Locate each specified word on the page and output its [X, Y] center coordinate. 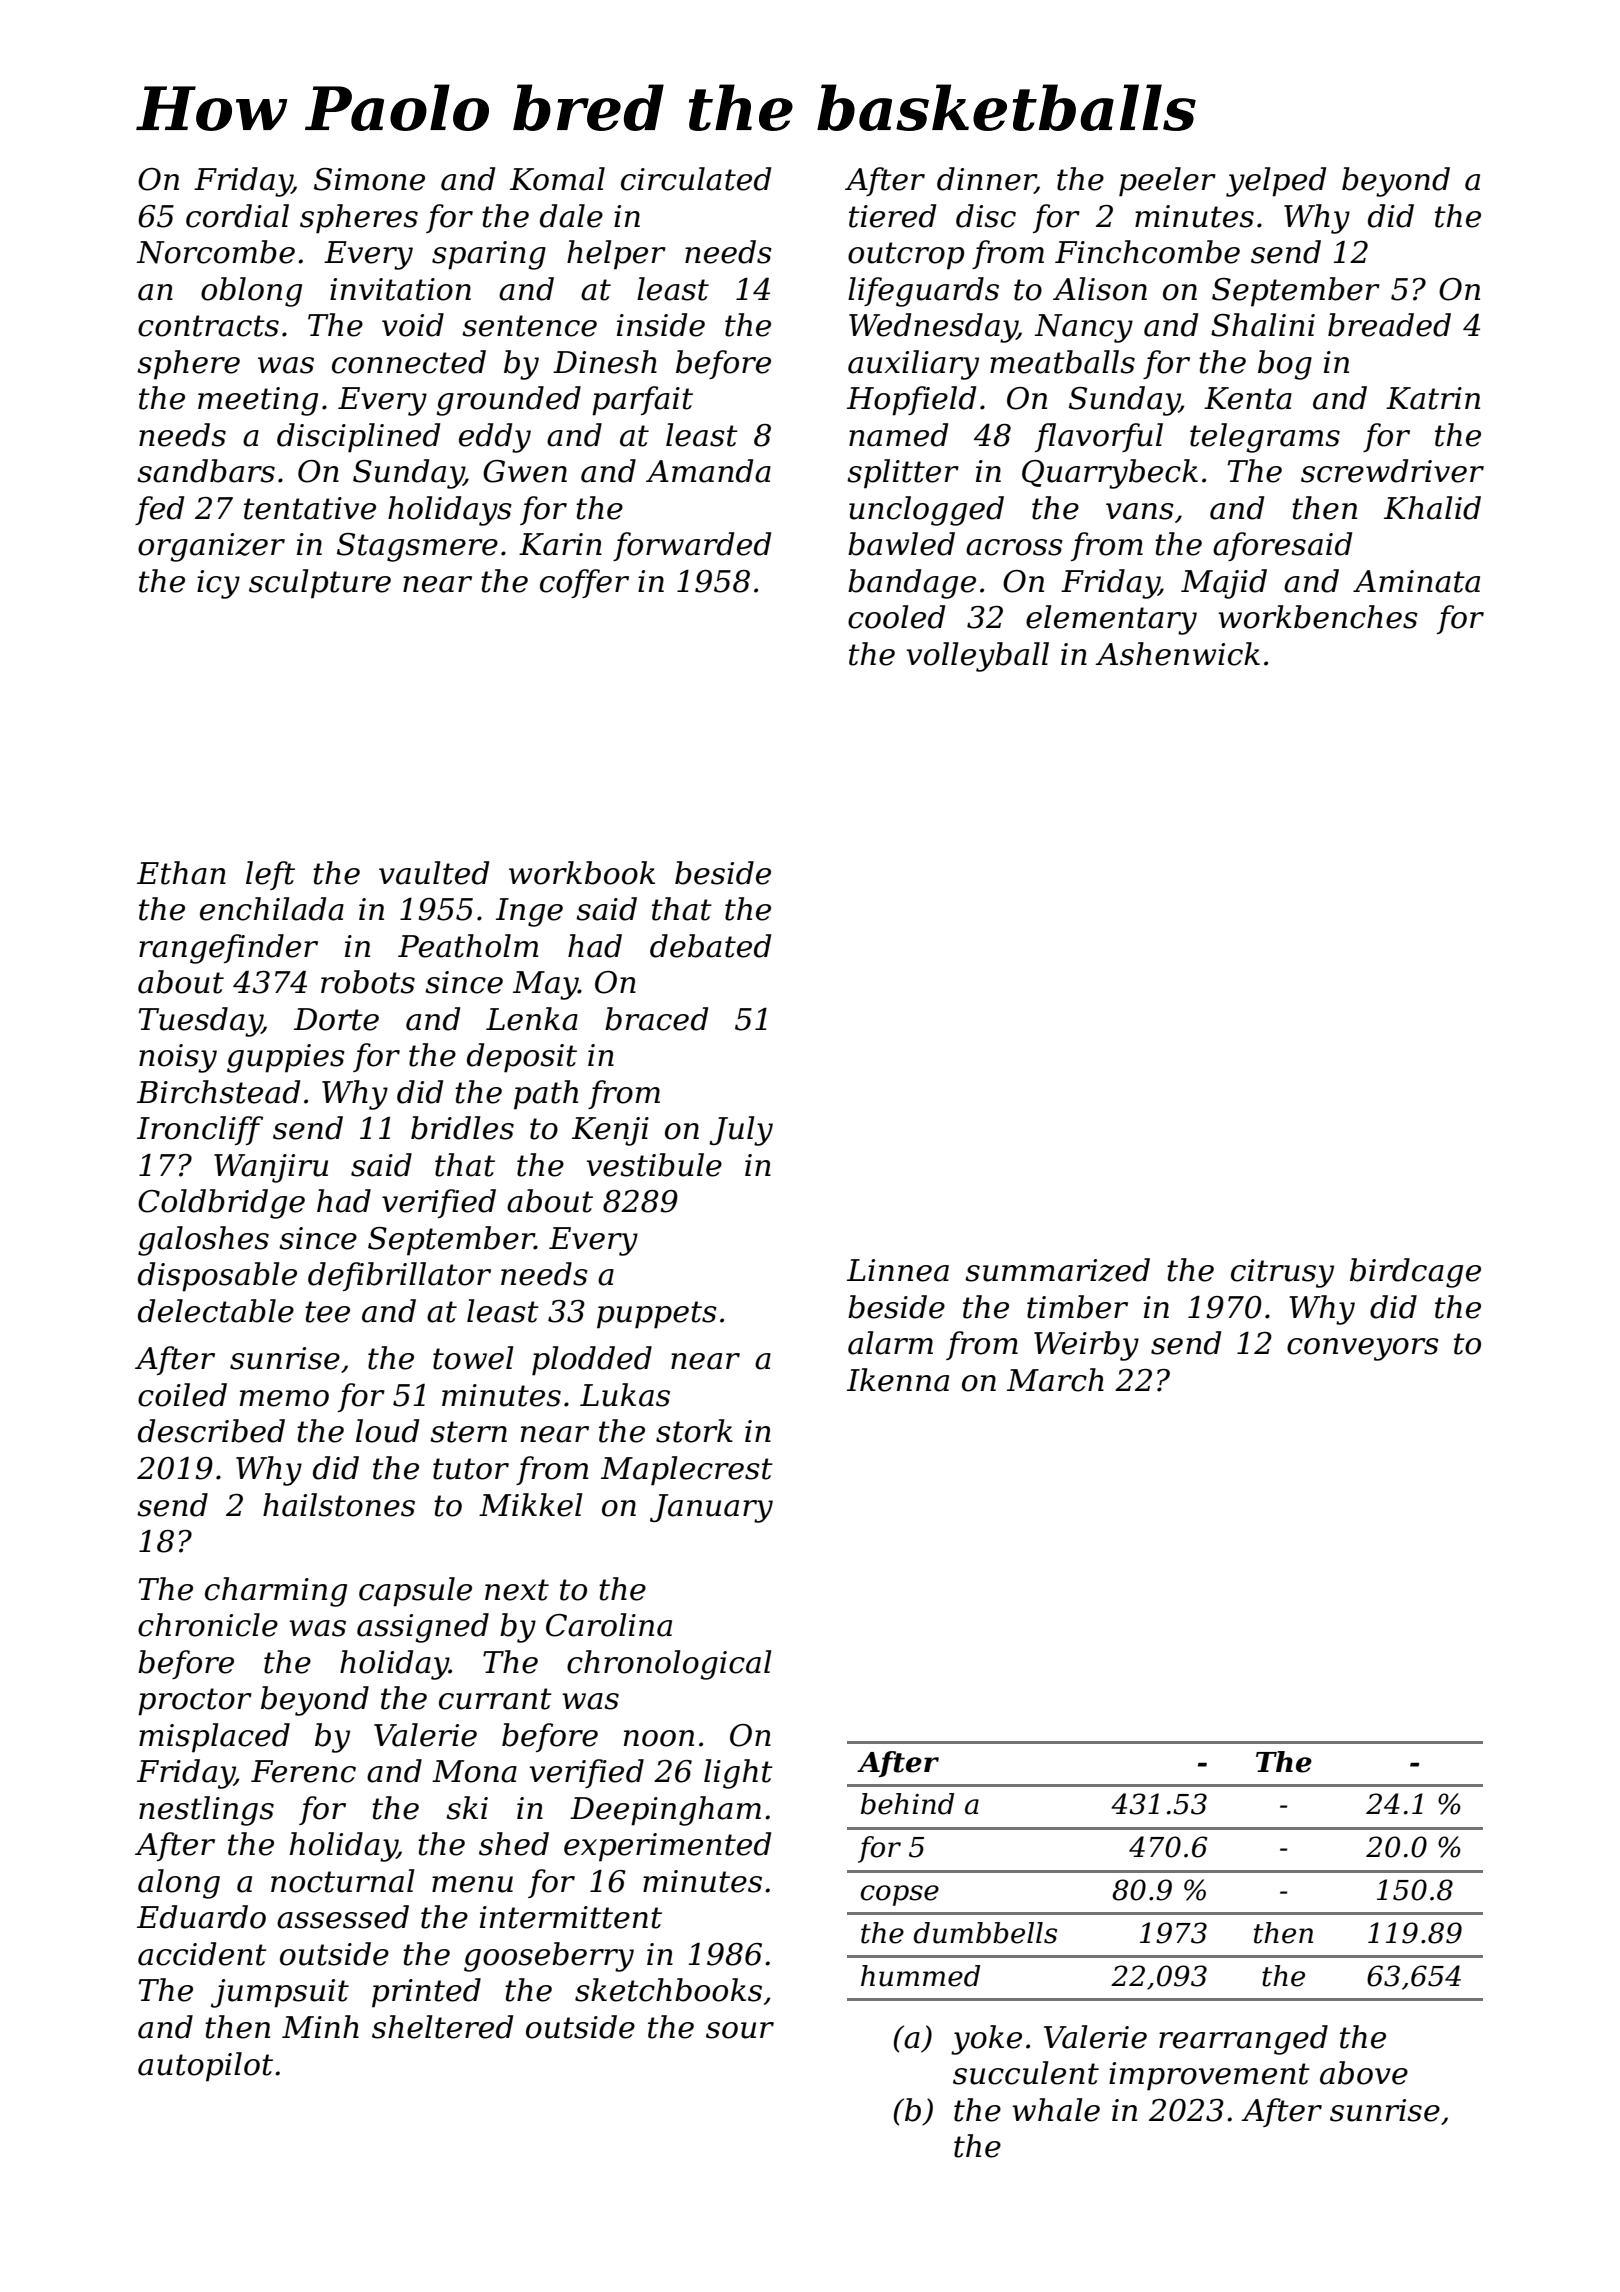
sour [740, 2030]
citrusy [1282, 1273]
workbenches [1318, 617]
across [1014, 547]
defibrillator [399, 1276]
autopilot [205, 2067]
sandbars [206, 471]
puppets [657, 1315]
